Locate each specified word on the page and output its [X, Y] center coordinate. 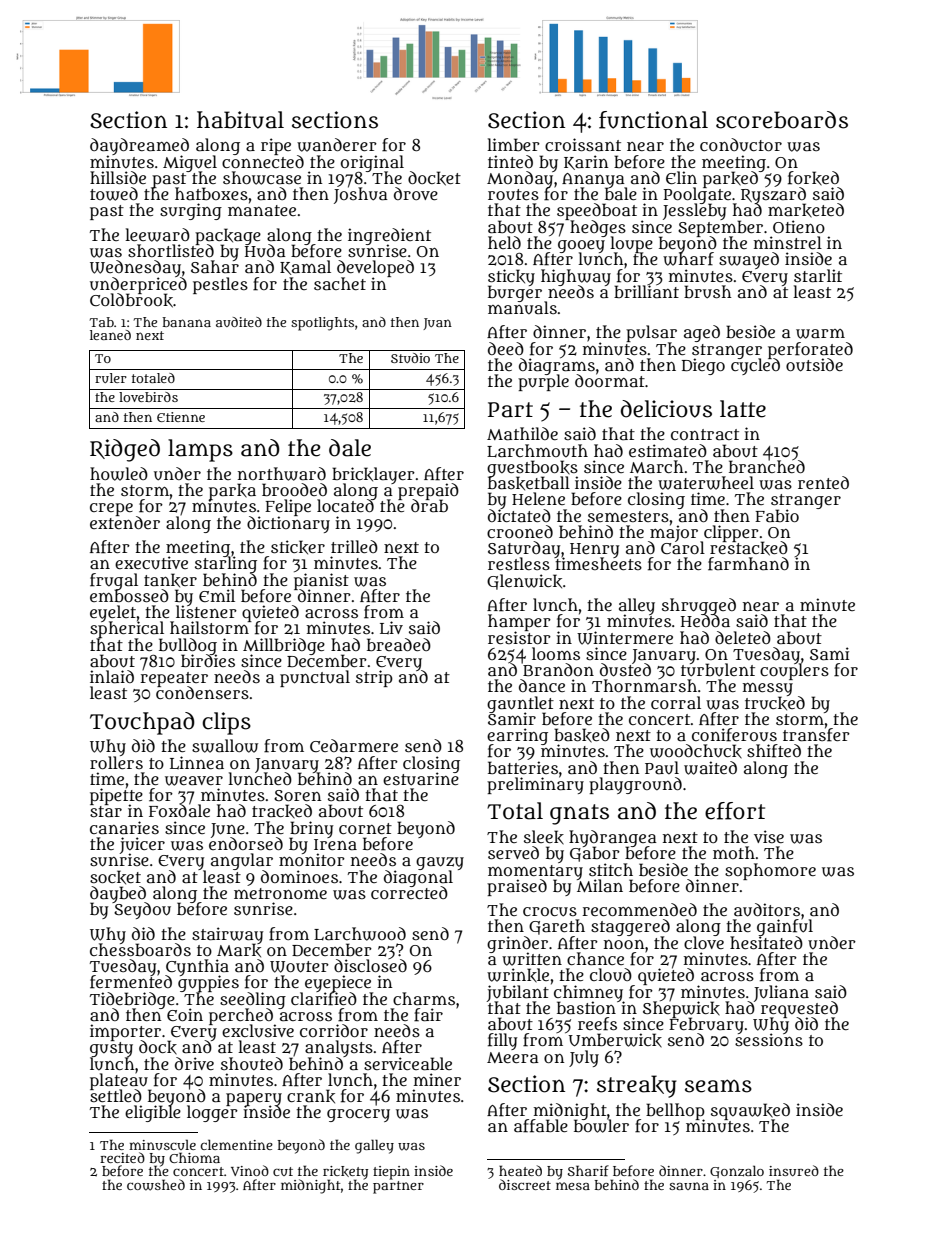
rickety [345, 1173]
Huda [265, 251]
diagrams [557, 366]
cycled [755, 366]
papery [254, 1099]
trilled [354, 546]
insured [794, 1170]
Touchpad [142, 723]
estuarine [421, 779]
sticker [298, 547]
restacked [749, 549]
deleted [743, 637]
